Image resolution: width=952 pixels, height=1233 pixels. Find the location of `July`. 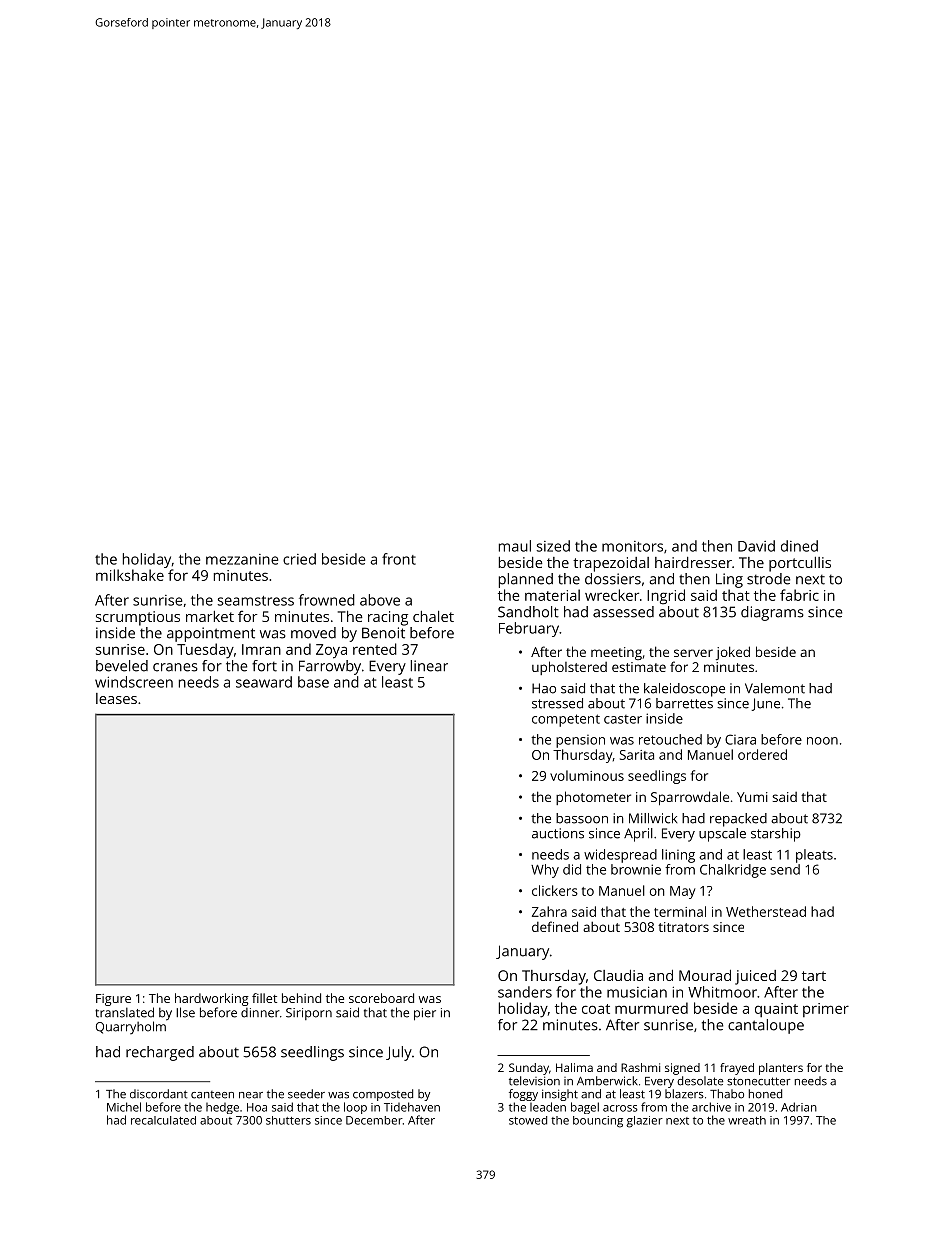

July is located at coordinates (399, 1053).
